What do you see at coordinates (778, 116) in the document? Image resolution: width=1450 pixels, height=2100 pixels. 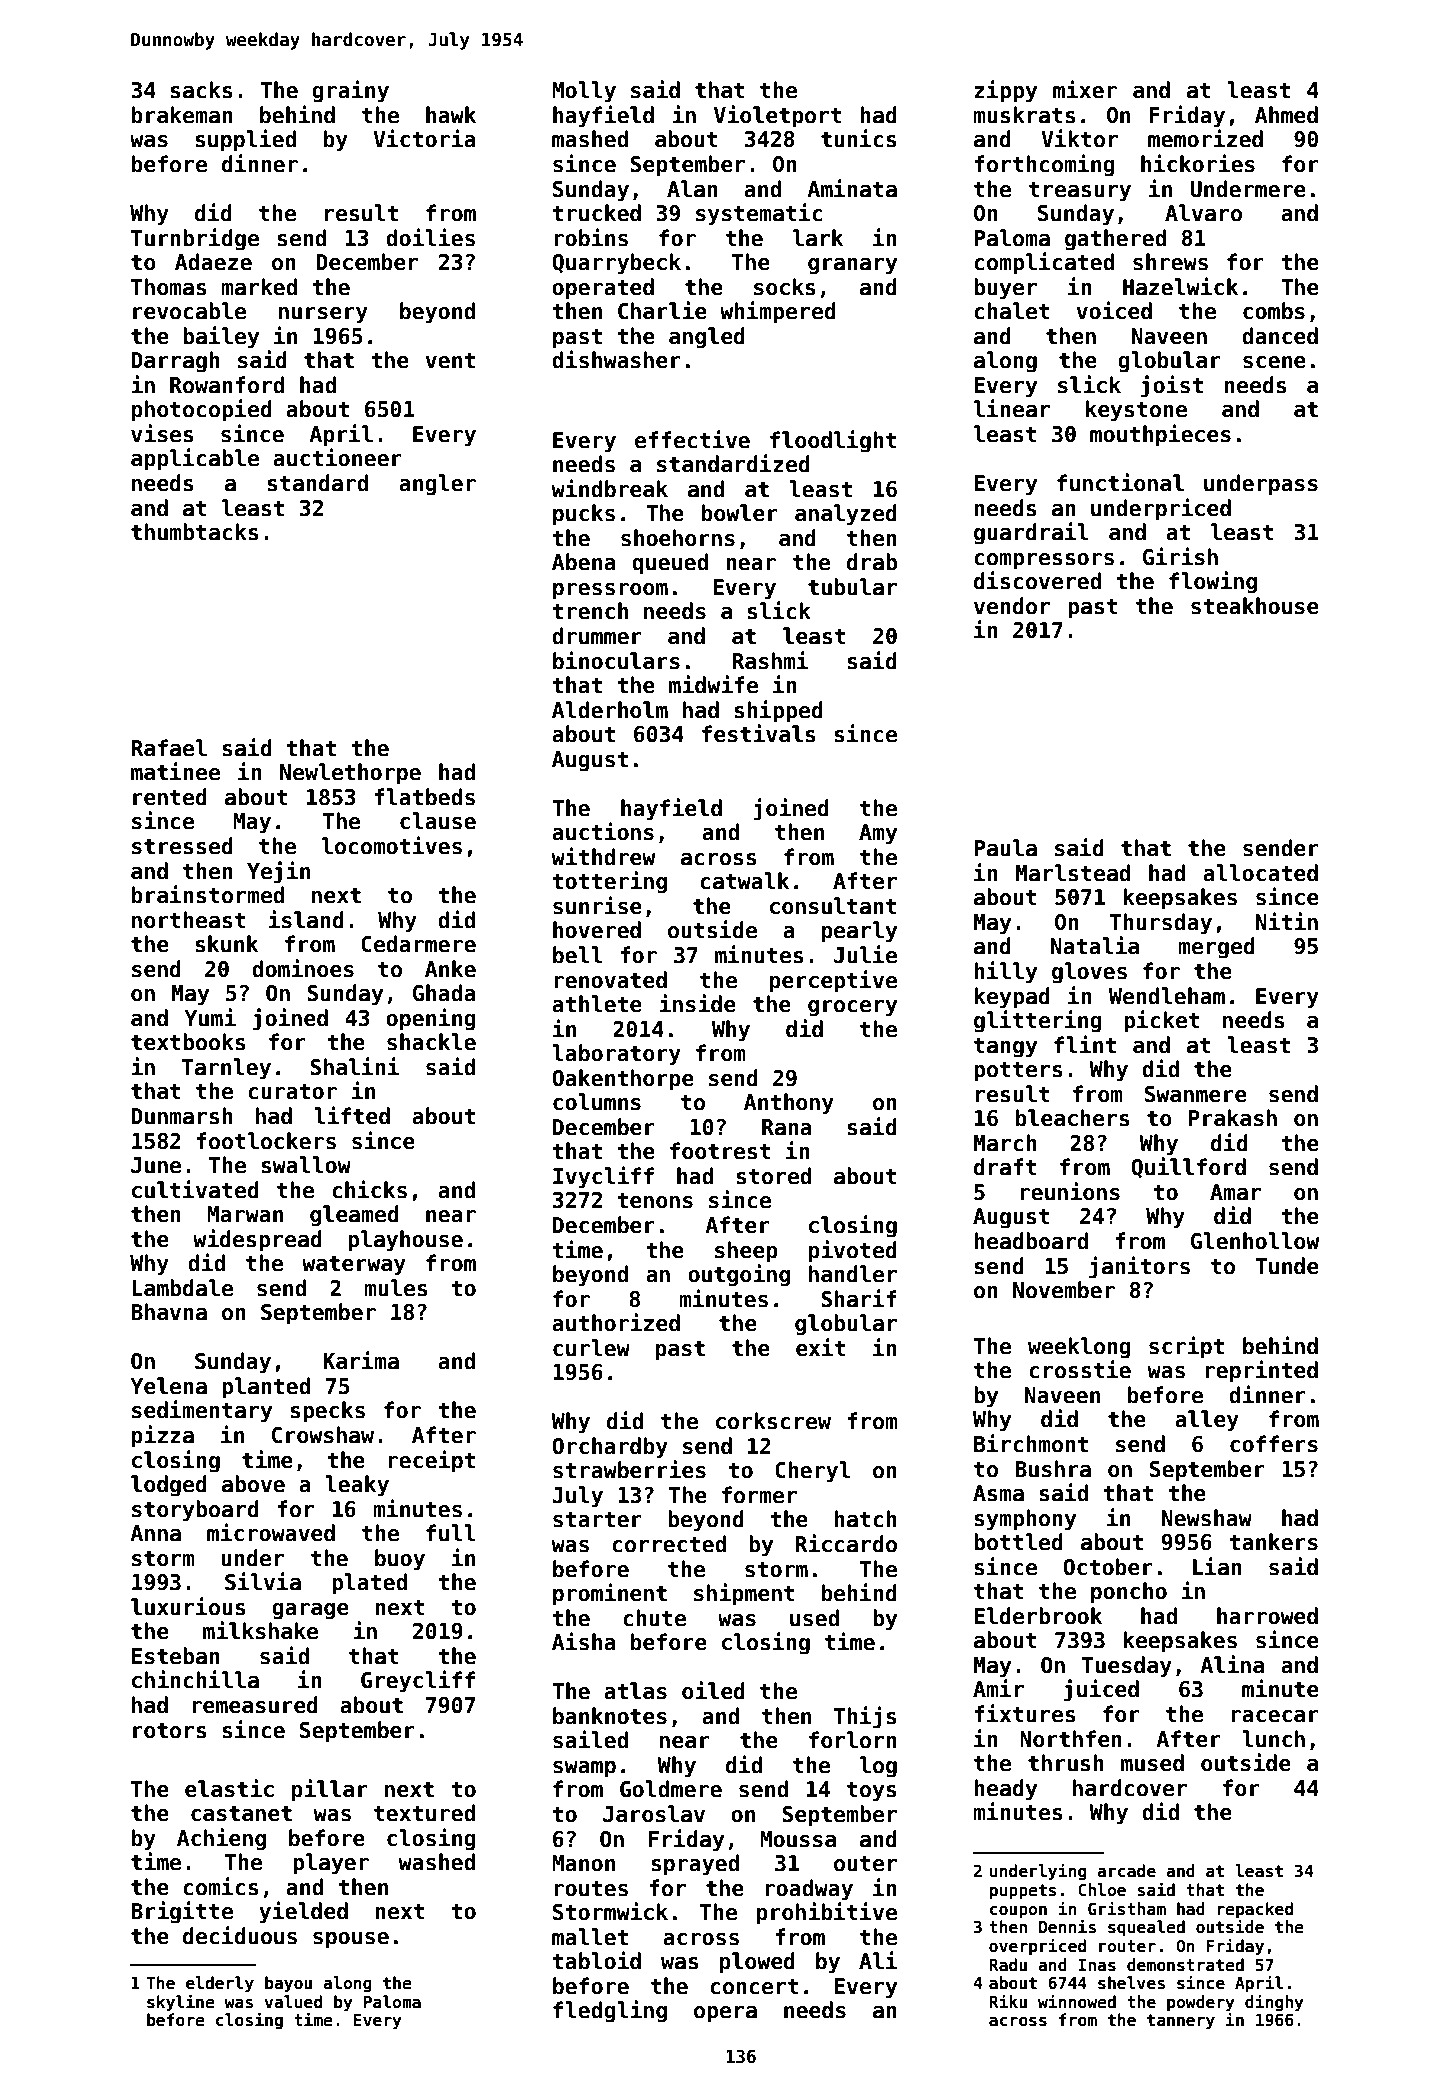 I see `Violetport` at bounding box center [778, 116].
